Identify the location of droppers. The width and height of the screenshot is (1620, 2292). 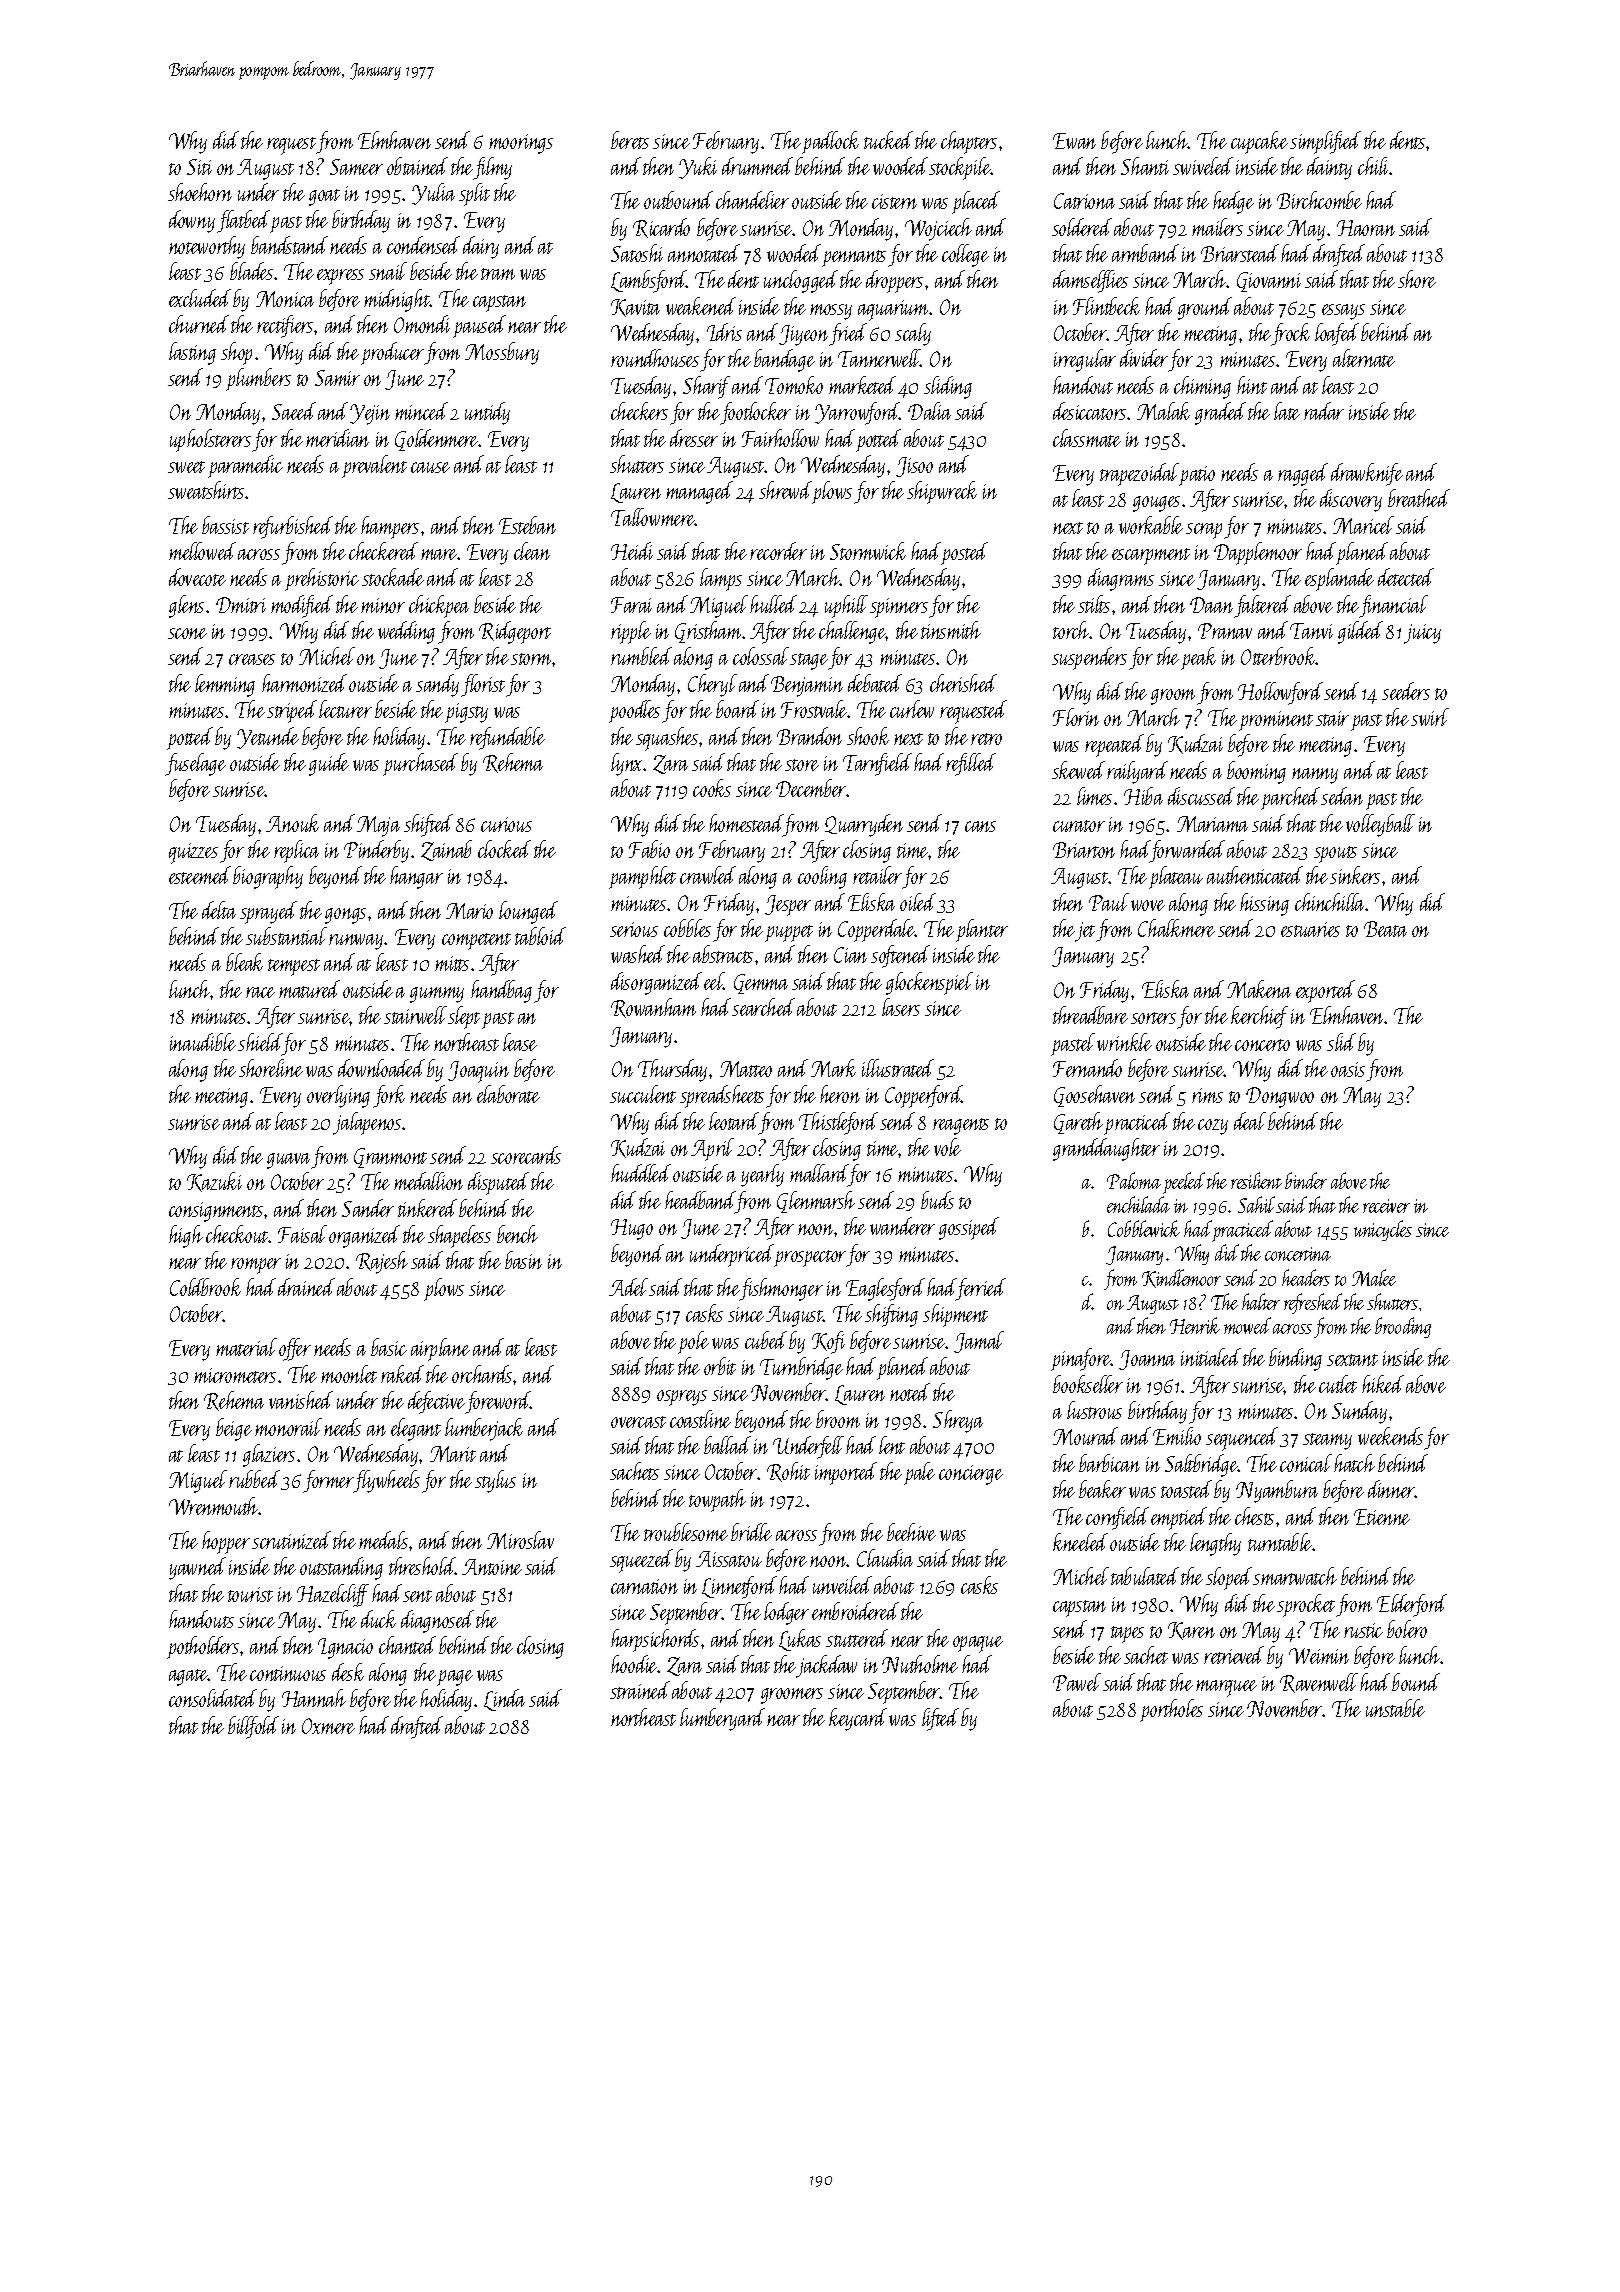
(894, 281).
